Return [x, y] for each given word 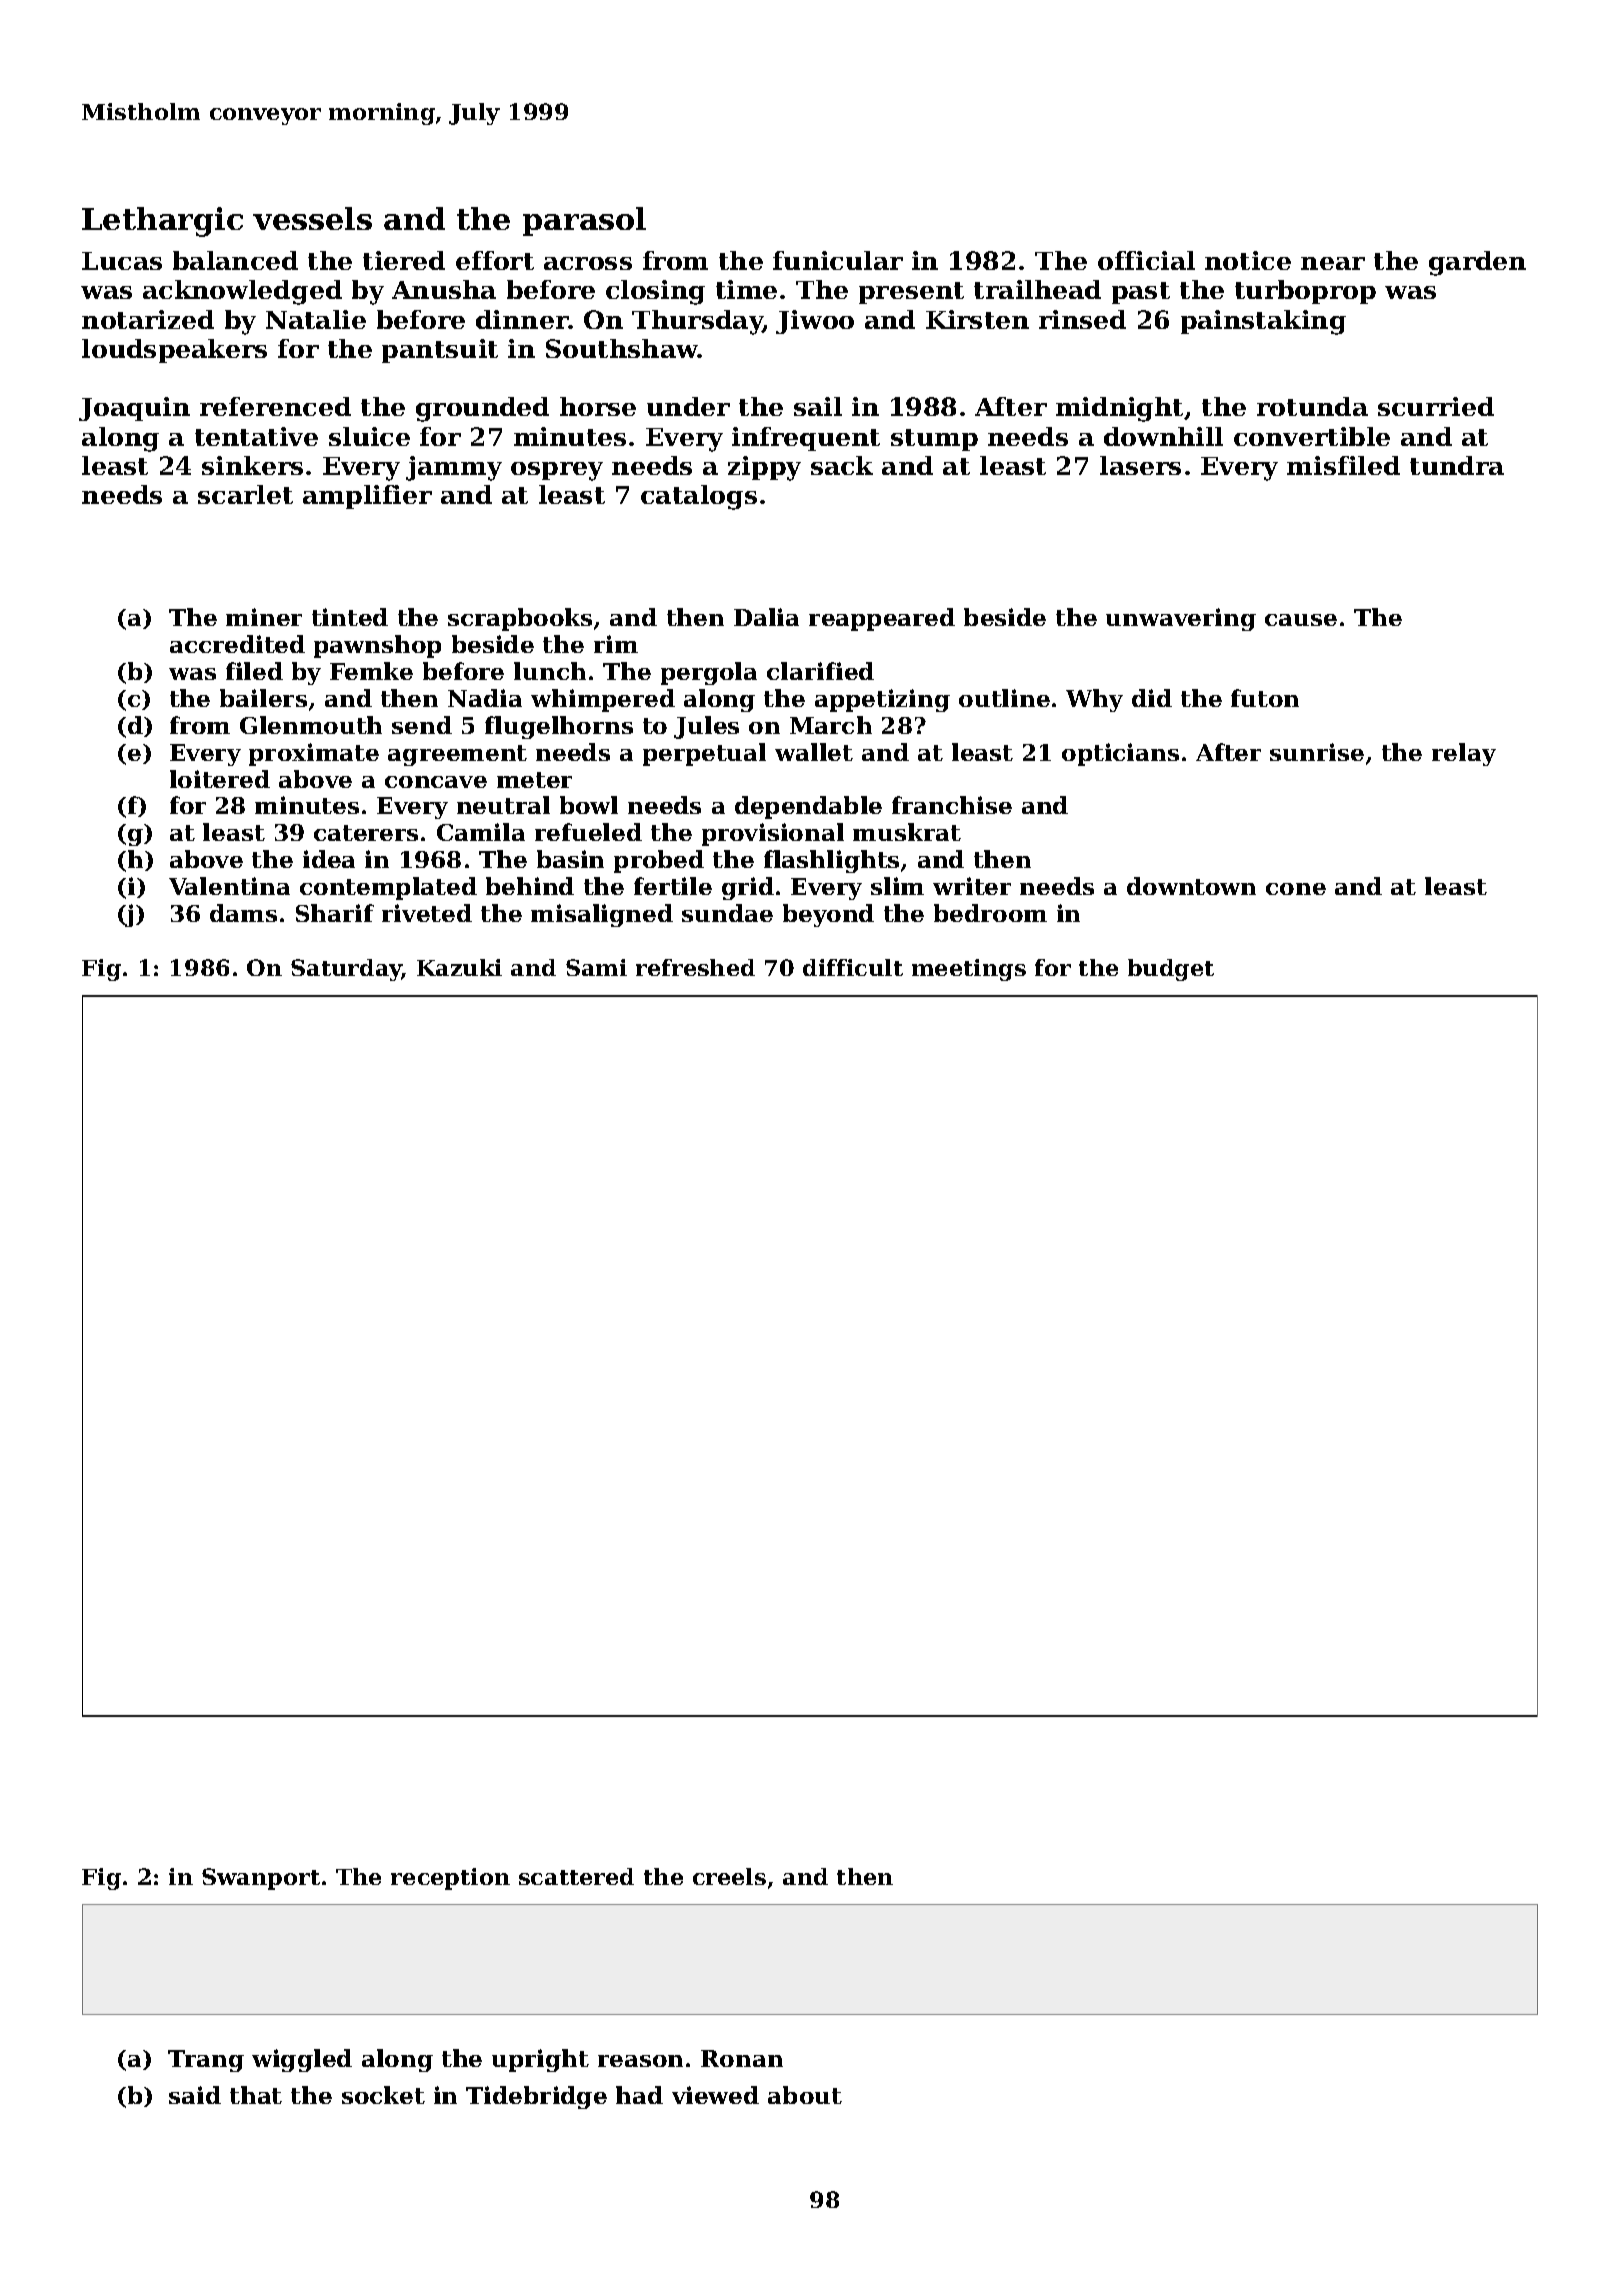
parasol [584, 221]
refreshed [695, 967]
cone [1296, 889]
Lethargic [162, 222]
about [805, 2095]
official [1146, 260]
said [195, 2095]
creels [729, 1876]
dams [243, 913]
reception [450, 1879]
